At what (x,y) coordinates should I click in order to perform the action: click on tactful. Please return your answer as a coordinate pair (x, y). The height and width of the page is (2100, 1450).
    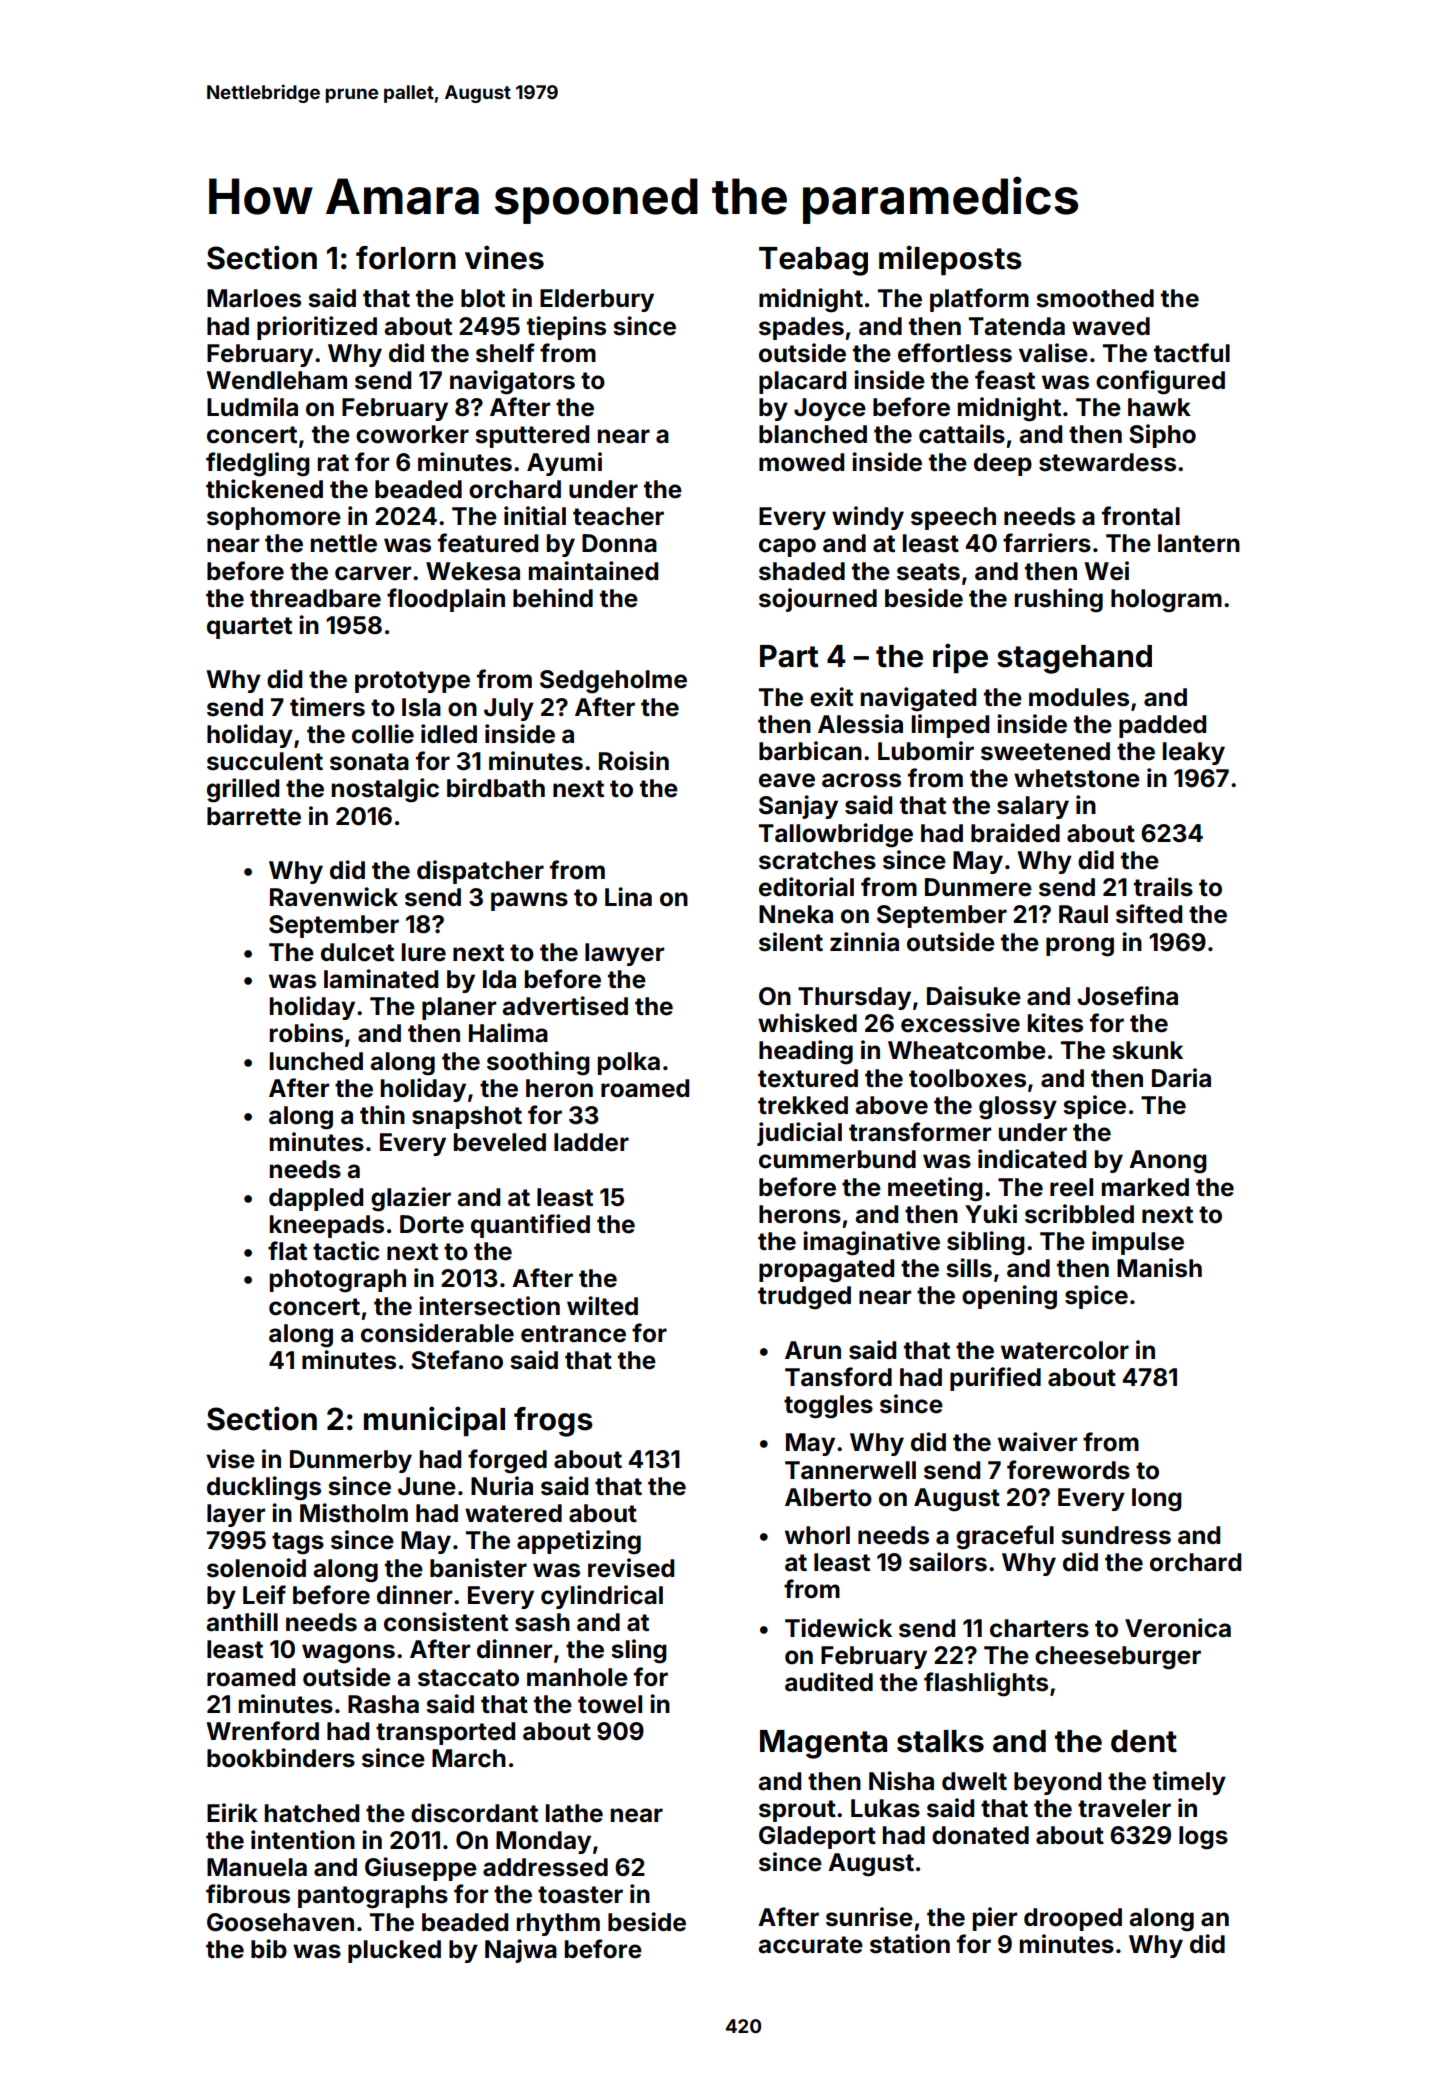
    Looking at the image, I should click on (1192, 353).
